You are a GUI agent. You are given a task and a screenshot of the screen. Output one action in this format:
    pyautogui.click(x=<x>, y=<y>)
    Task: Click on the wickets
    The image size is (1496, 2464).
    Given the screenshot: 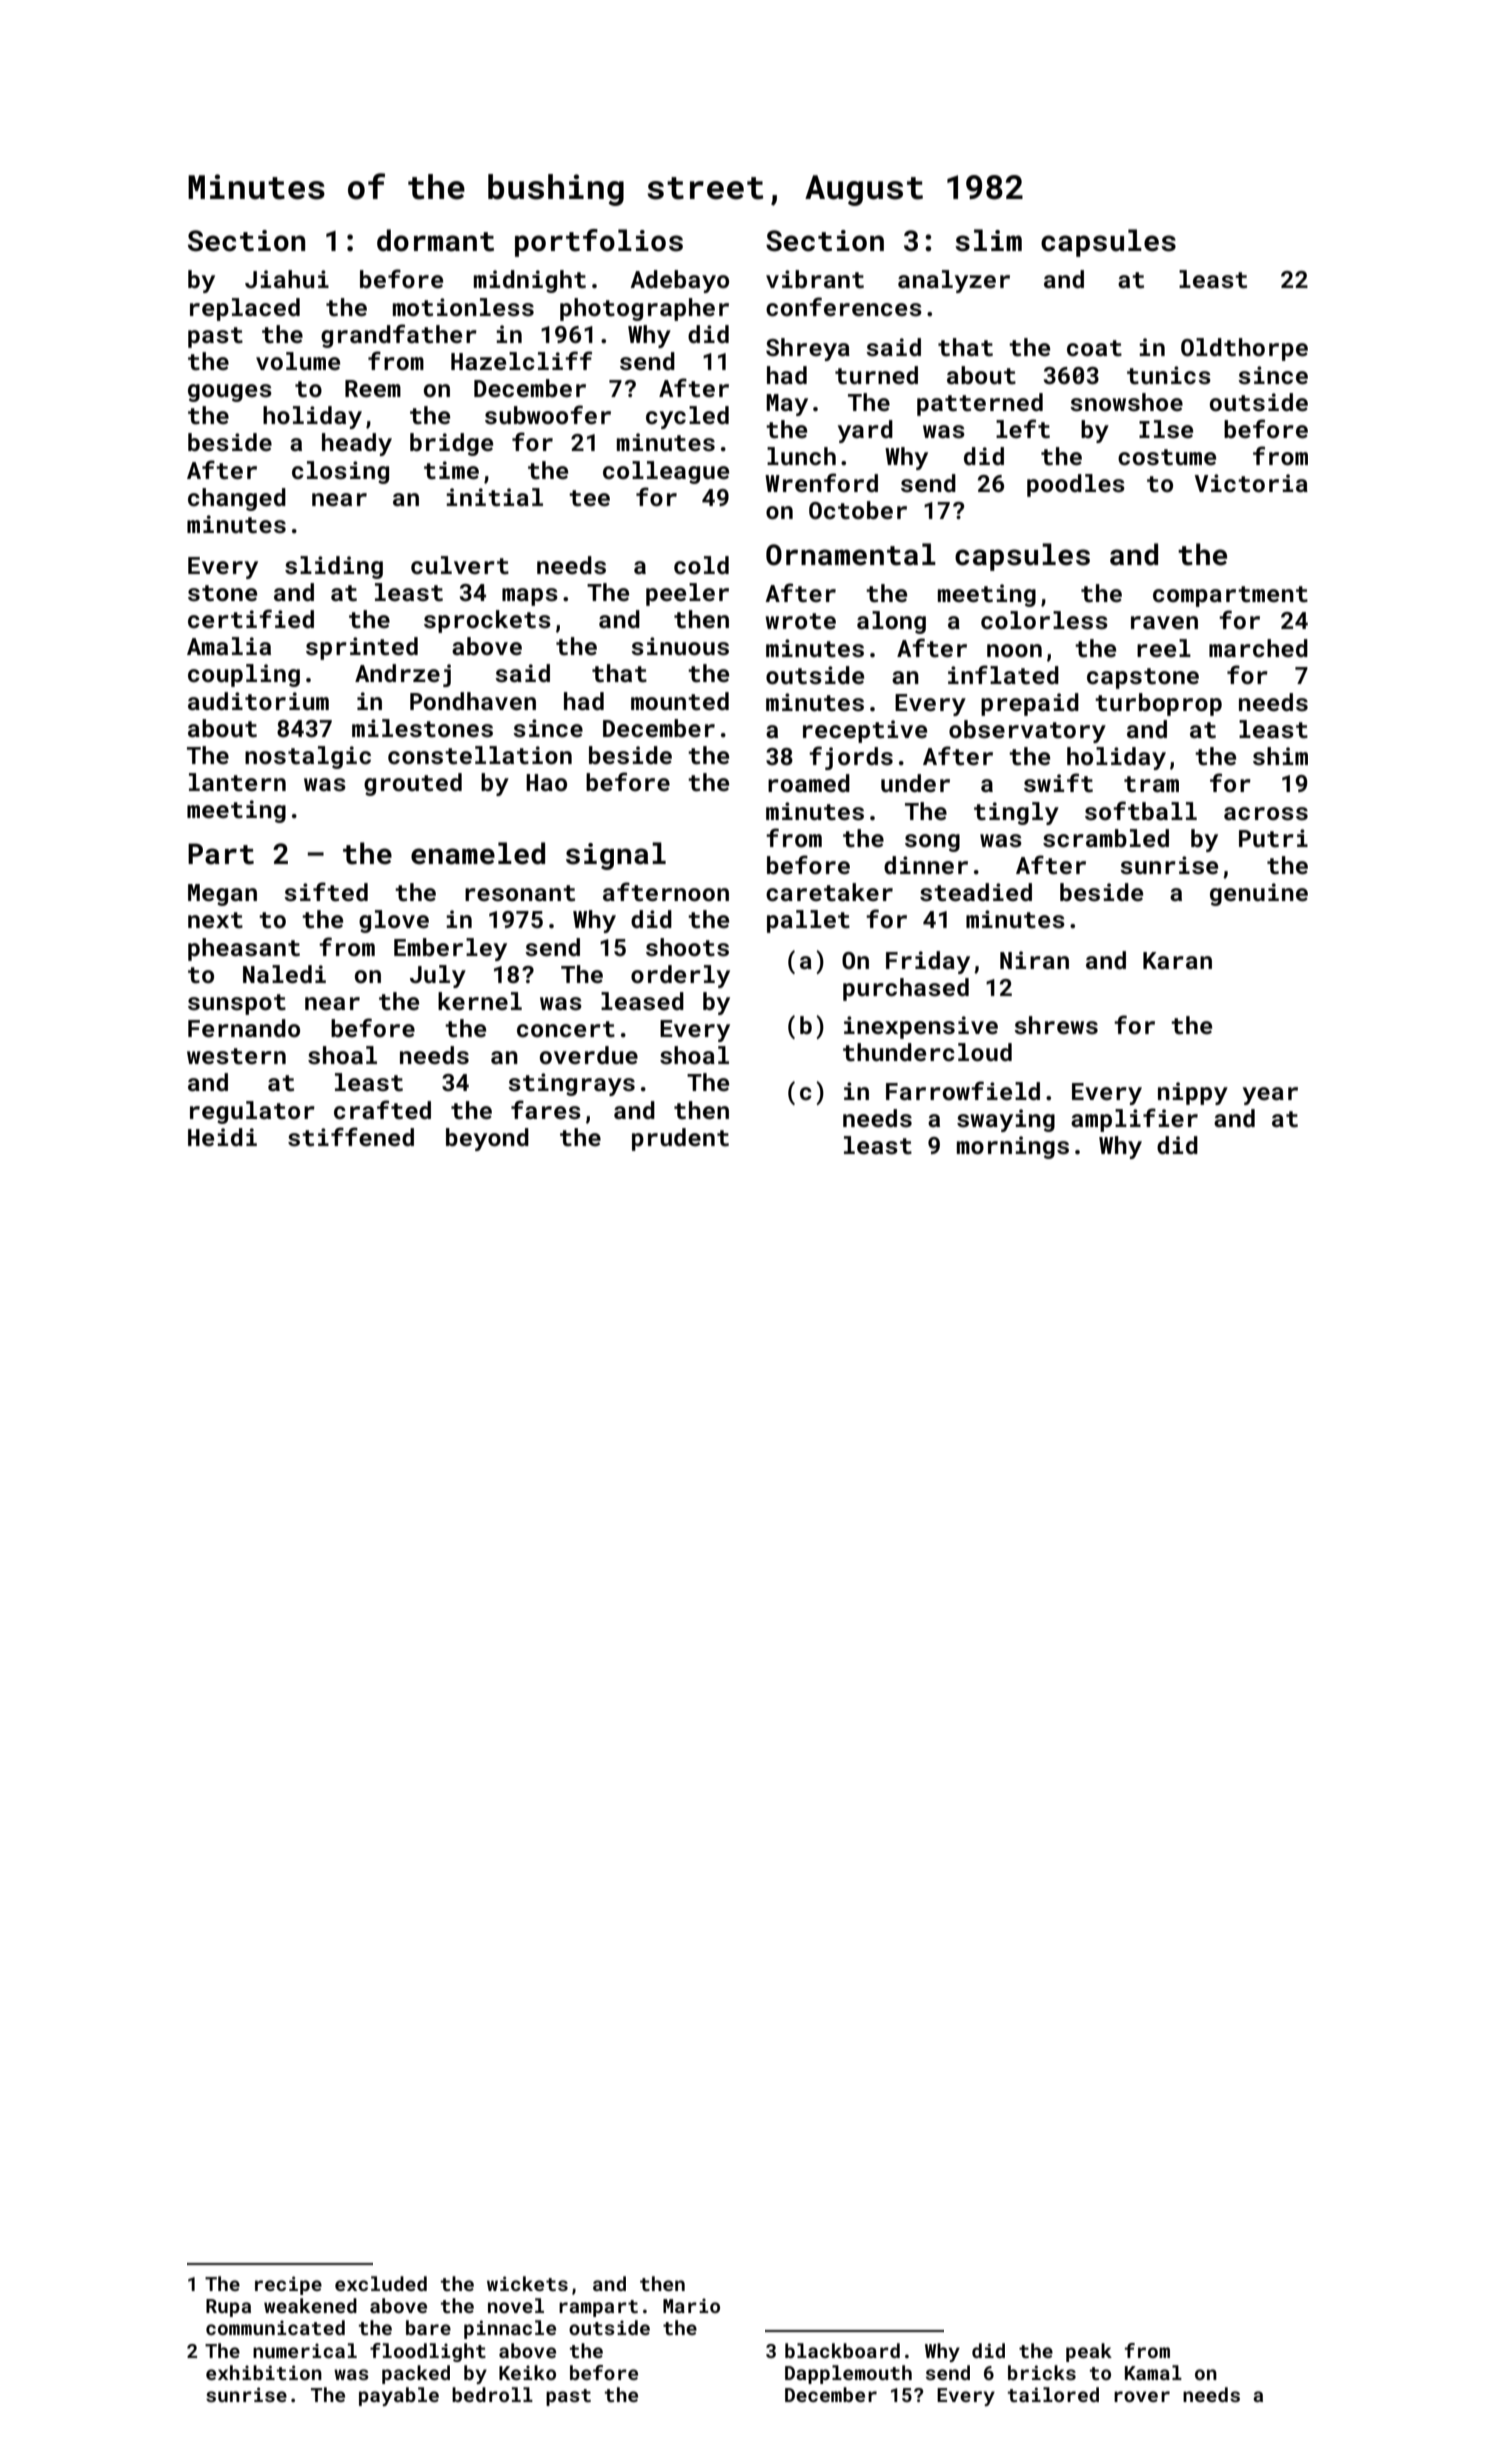 What is the action you would take?
    pyautogui.click(x=527, y=2283)
